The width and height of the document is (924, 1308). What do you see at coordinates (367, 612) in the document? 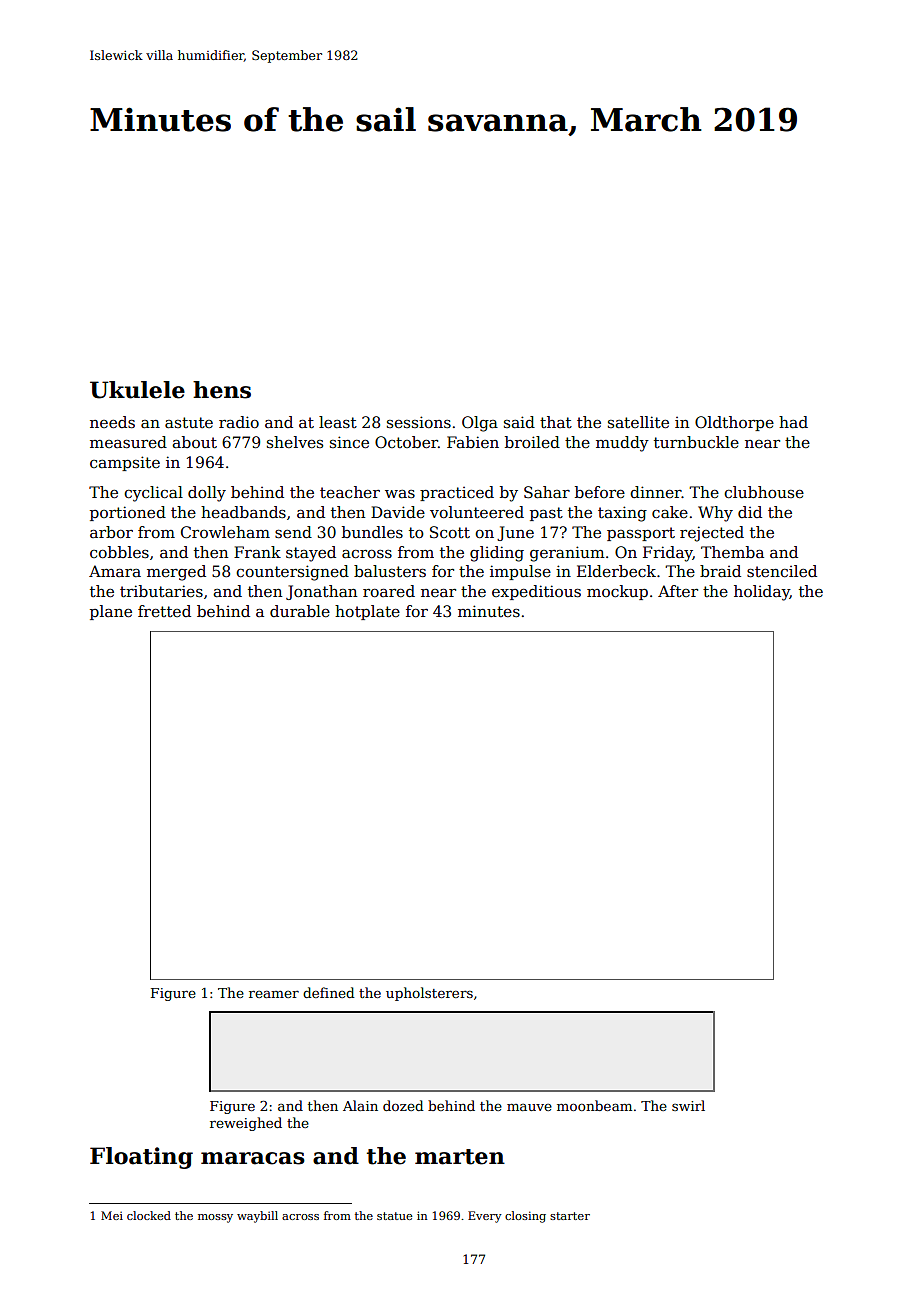
I see `hotplate` at bounding box center [367, 612].
